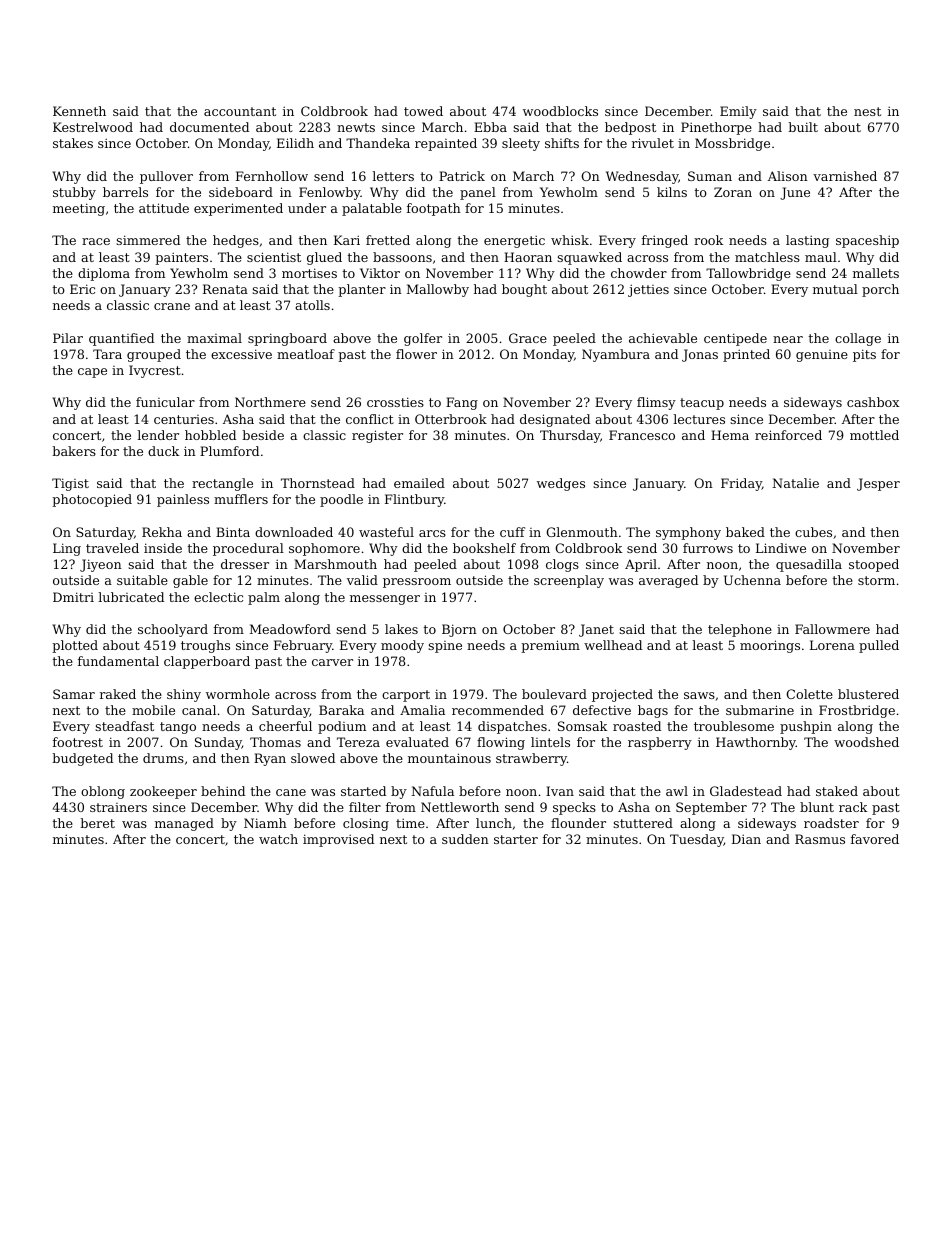  What do you see at coordinates (158, 435) in the screenshot?
I see `lender` at bounding box center [158, 435].
